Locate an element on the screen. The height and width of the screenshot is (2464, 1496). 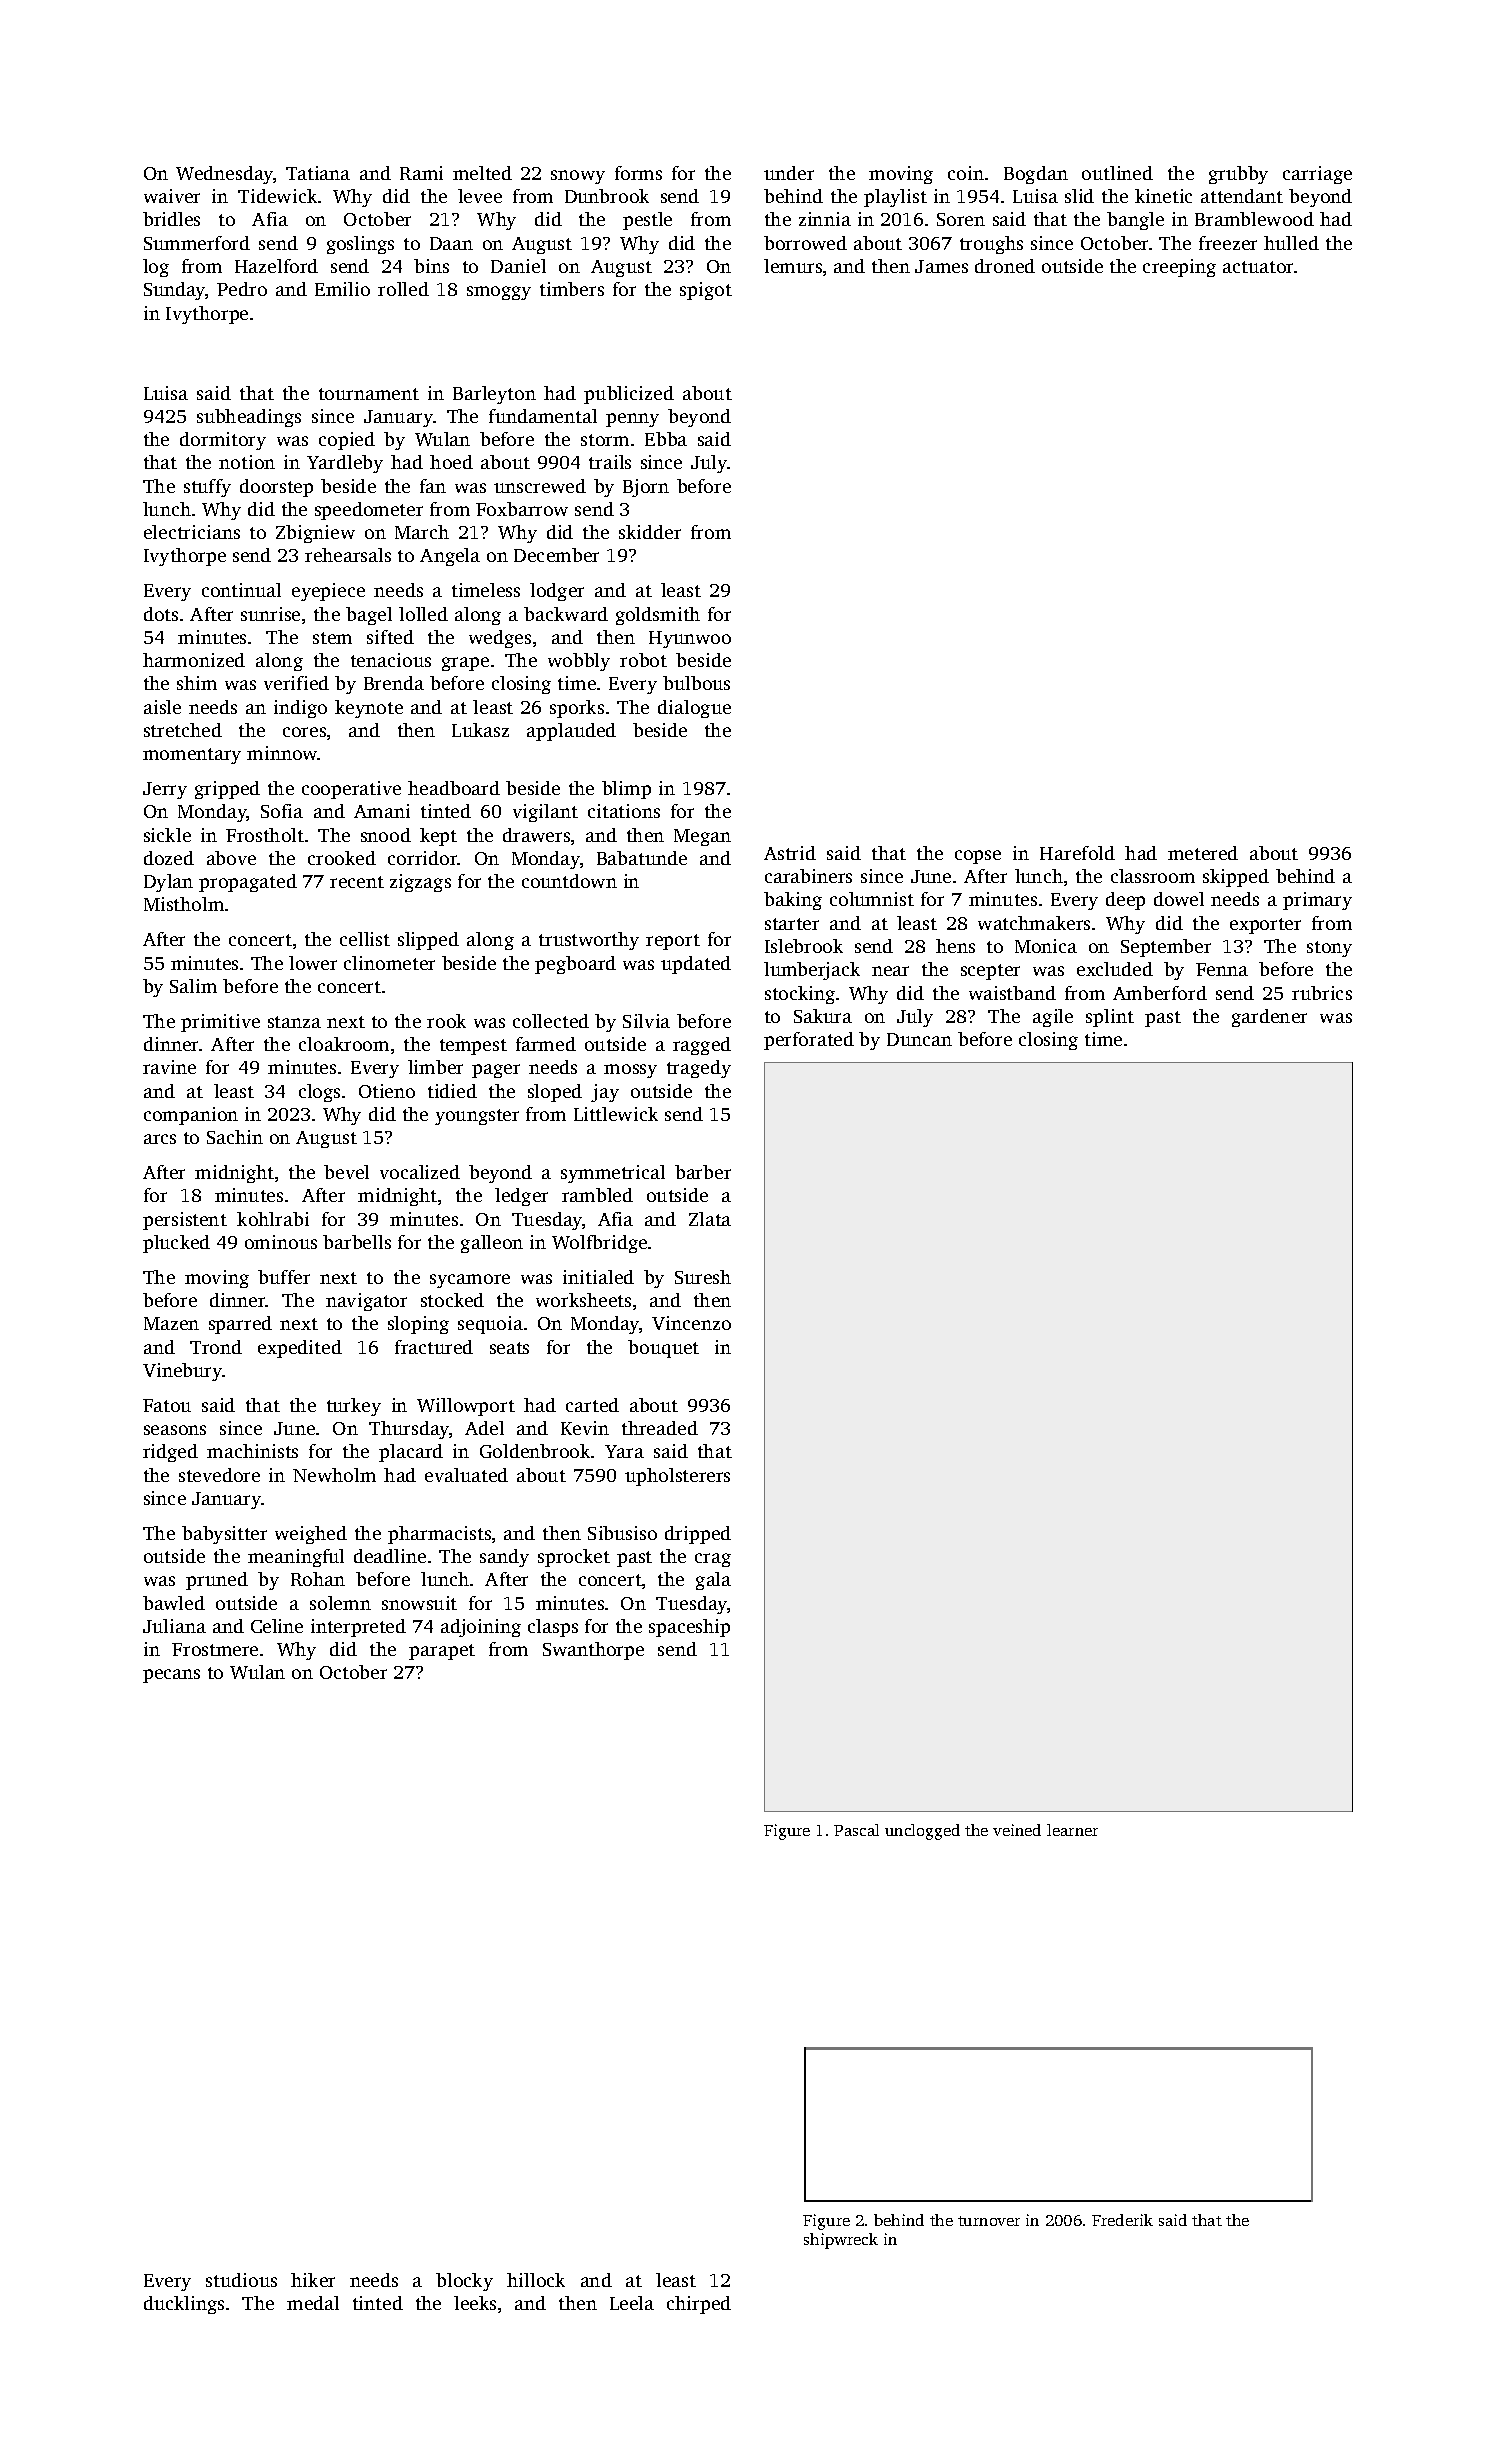
medal is located at coordinates (313, 2303).
